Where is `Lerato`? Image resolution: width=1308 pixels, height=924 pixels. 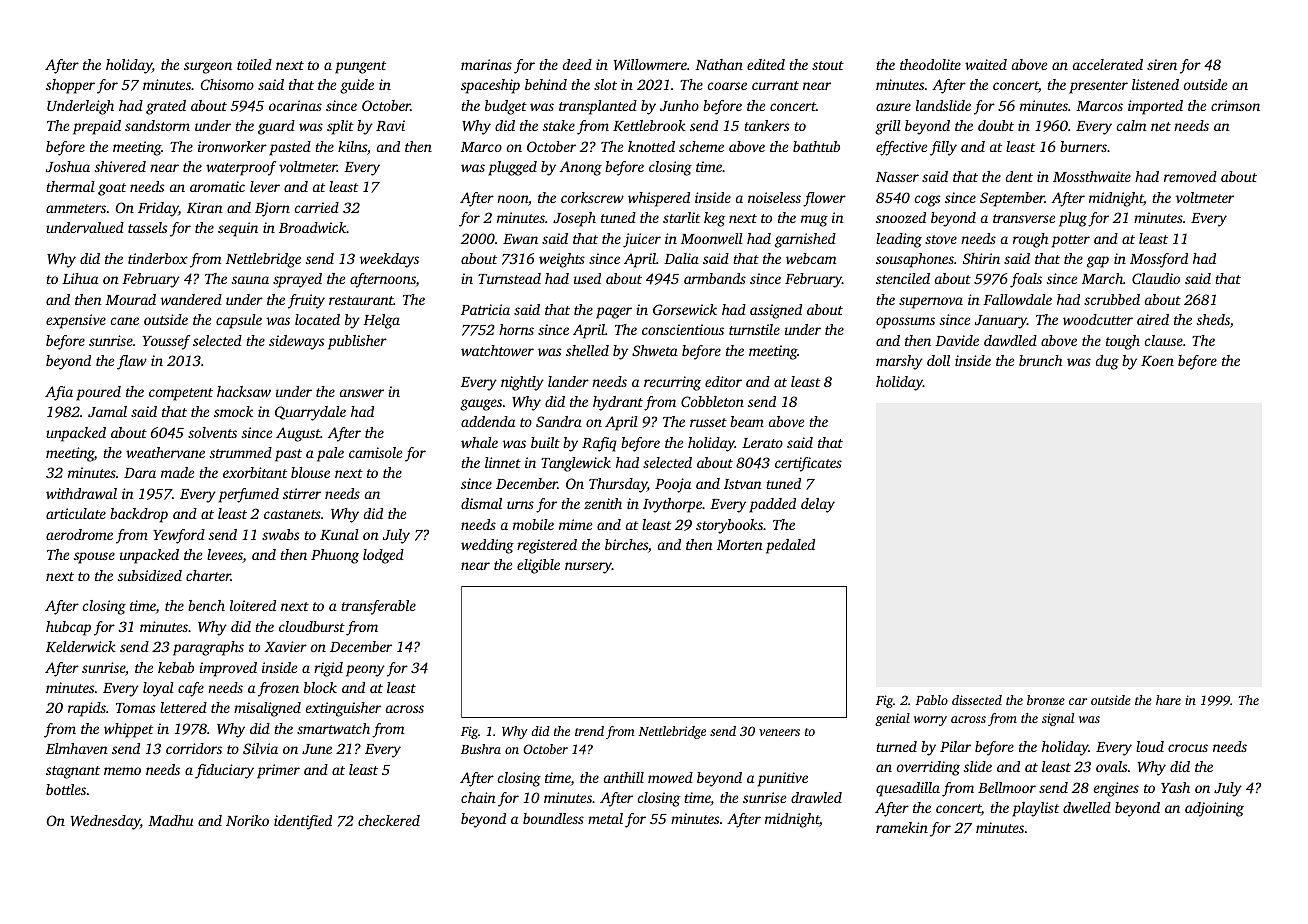 Lerato is located at coordinates (762, 443).
